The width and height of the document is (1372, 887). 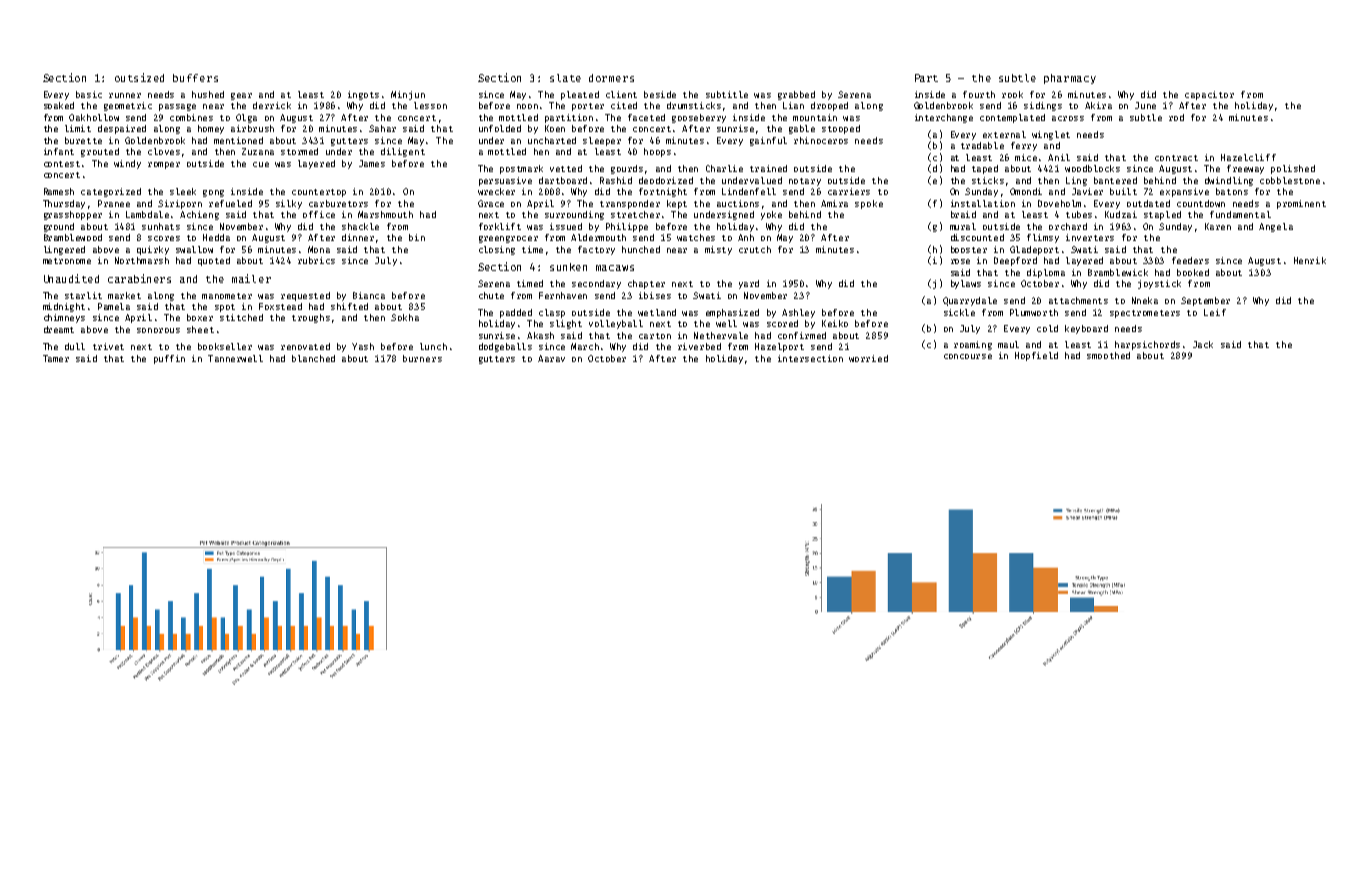 What do you see at coordinates (1070, 79) in the document?
I see `pharmacy` at bounding box center [1070, 79].
